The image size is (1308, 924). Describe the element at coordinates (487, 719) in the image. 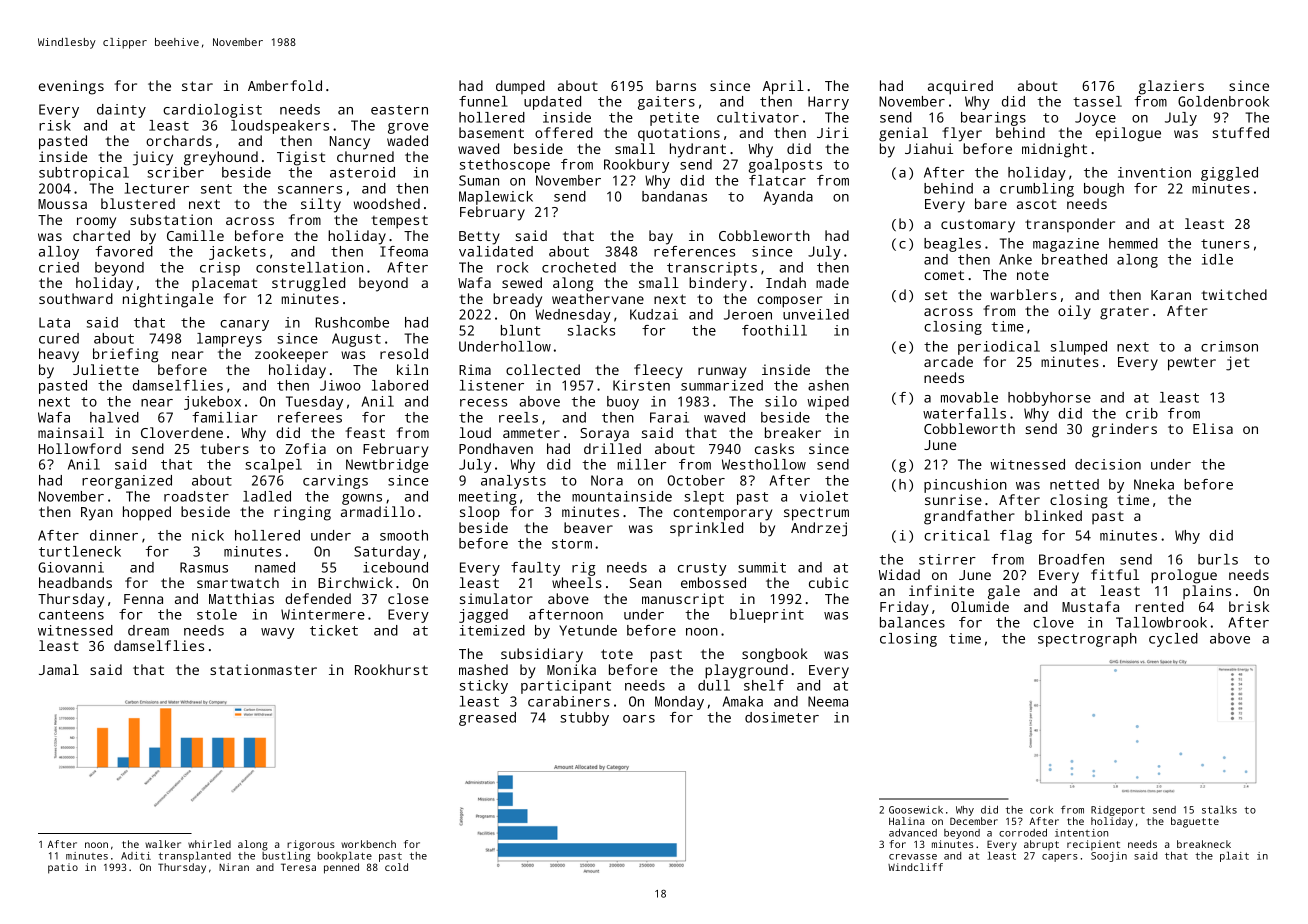

I see `greased` at that location.
